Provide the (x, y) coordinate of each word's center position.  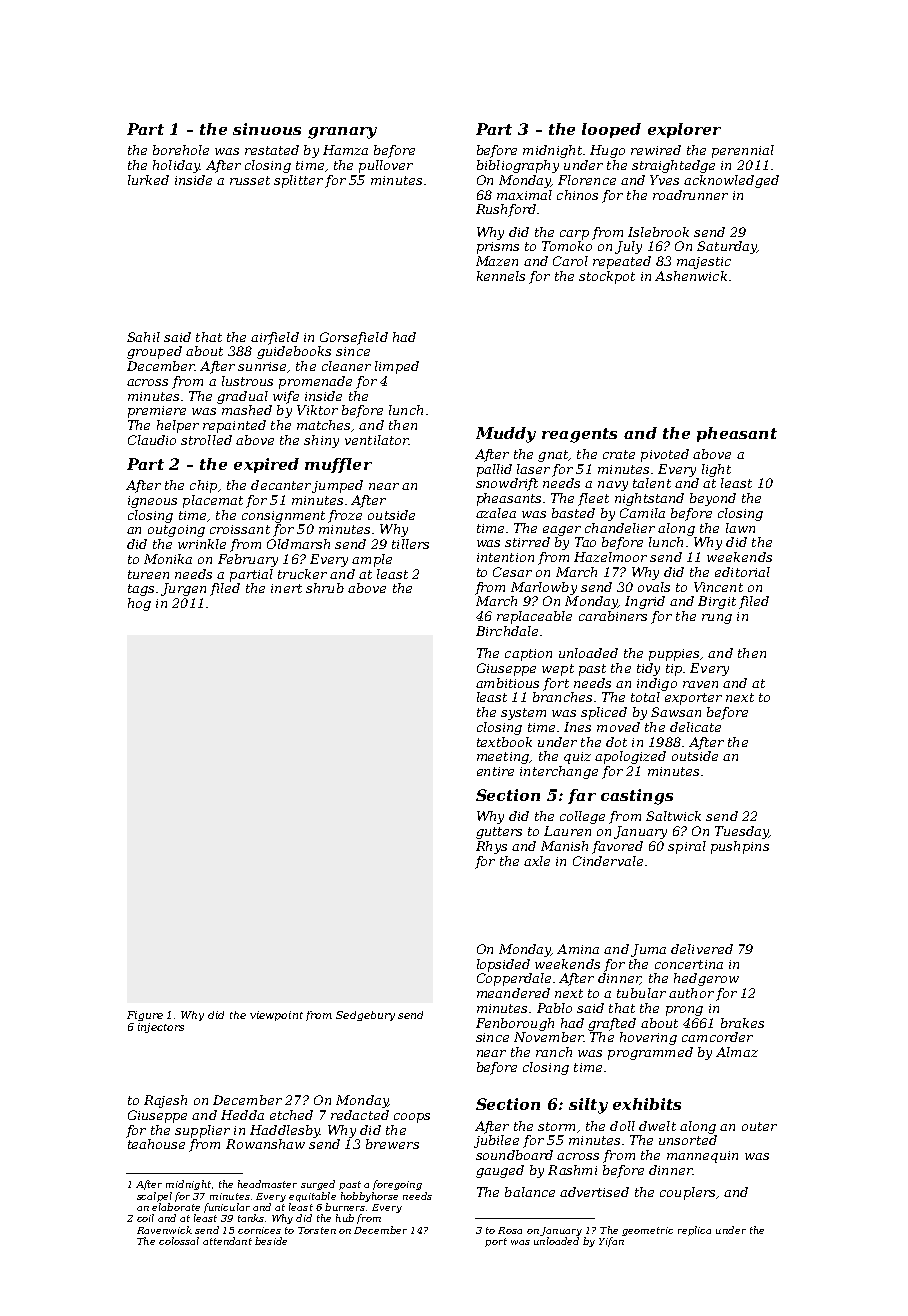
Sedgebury (365, 1016)
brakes (742, 1023)
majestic (704, 263)
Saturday (727, 247)
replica (694, 1231)
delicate (695, 727)
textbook (504, 742)
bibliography (518, 166)
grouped (154, 352)
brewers (392, 1144)
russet (250, 180)
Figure (145, 1016)
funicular (227, 1208)
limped (397, 367)
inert (286, 588)
